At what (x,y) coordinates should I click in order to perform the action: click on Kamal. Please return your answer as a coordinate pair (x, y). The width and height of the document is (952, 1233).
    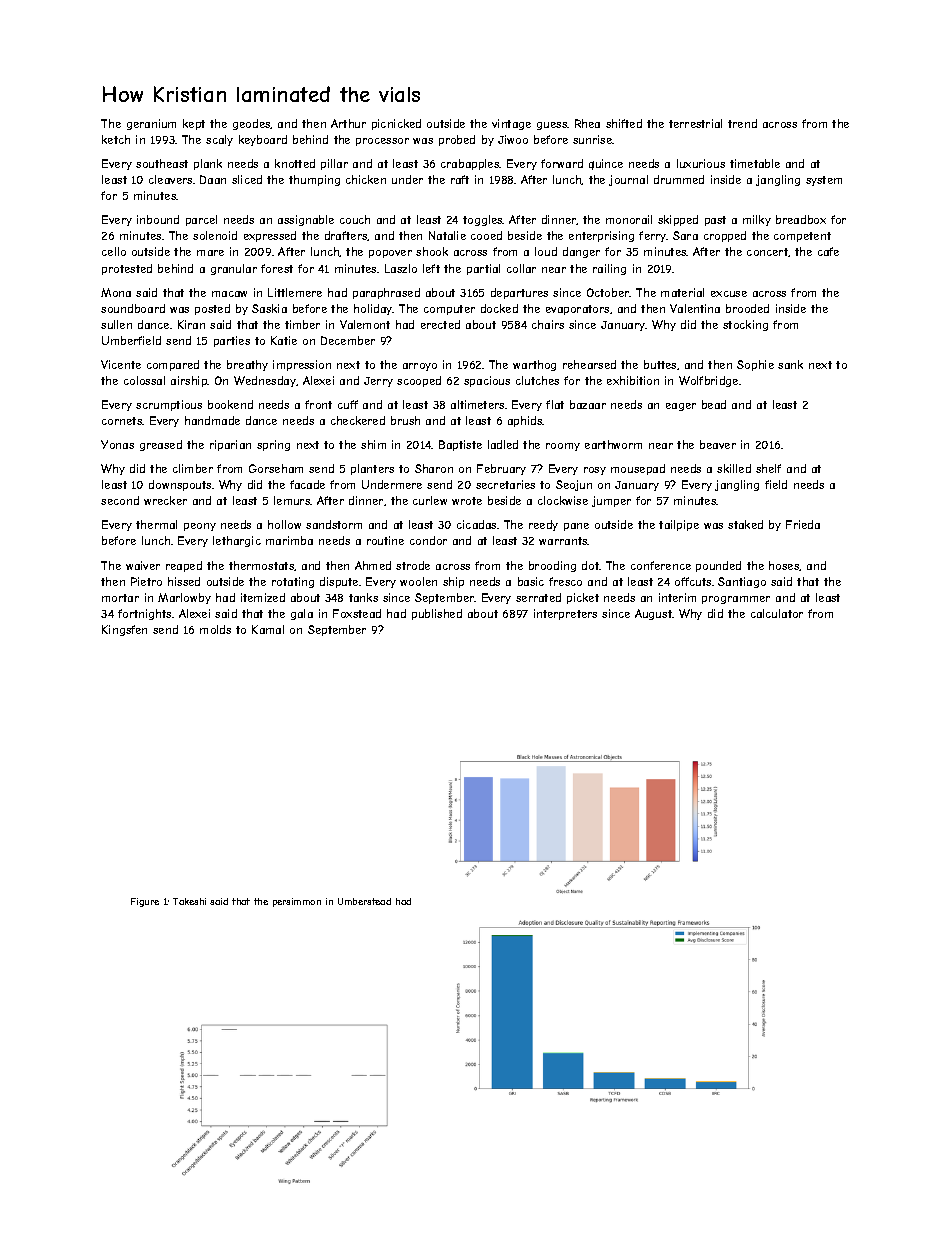
    Looking at the image, I should click on (268, 629).
